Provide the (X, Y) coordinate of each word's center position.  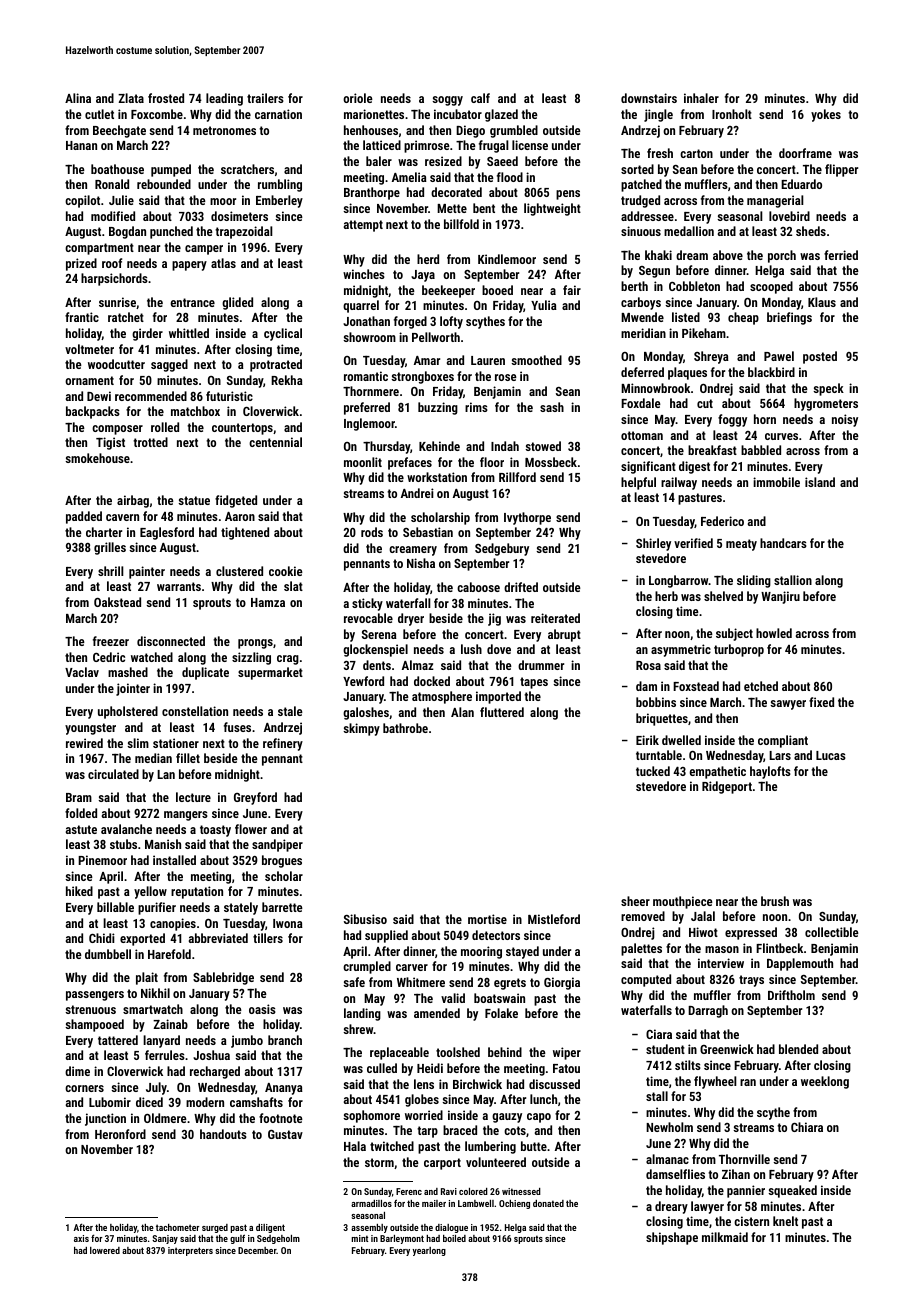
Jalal (703, 916)
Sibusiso (365, 919)
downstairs (649, 98)
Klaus (822, 302)
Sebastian (428, 532)
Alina (78, 98)
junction (105, 1119)
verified (693, 543)
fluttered (502, 712)
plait (147, 978)
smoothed (536, 360)
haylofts (770, 772)
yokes (826, 115)
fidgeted (236, 501)
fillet (188, 758)
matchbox (195, 411)
